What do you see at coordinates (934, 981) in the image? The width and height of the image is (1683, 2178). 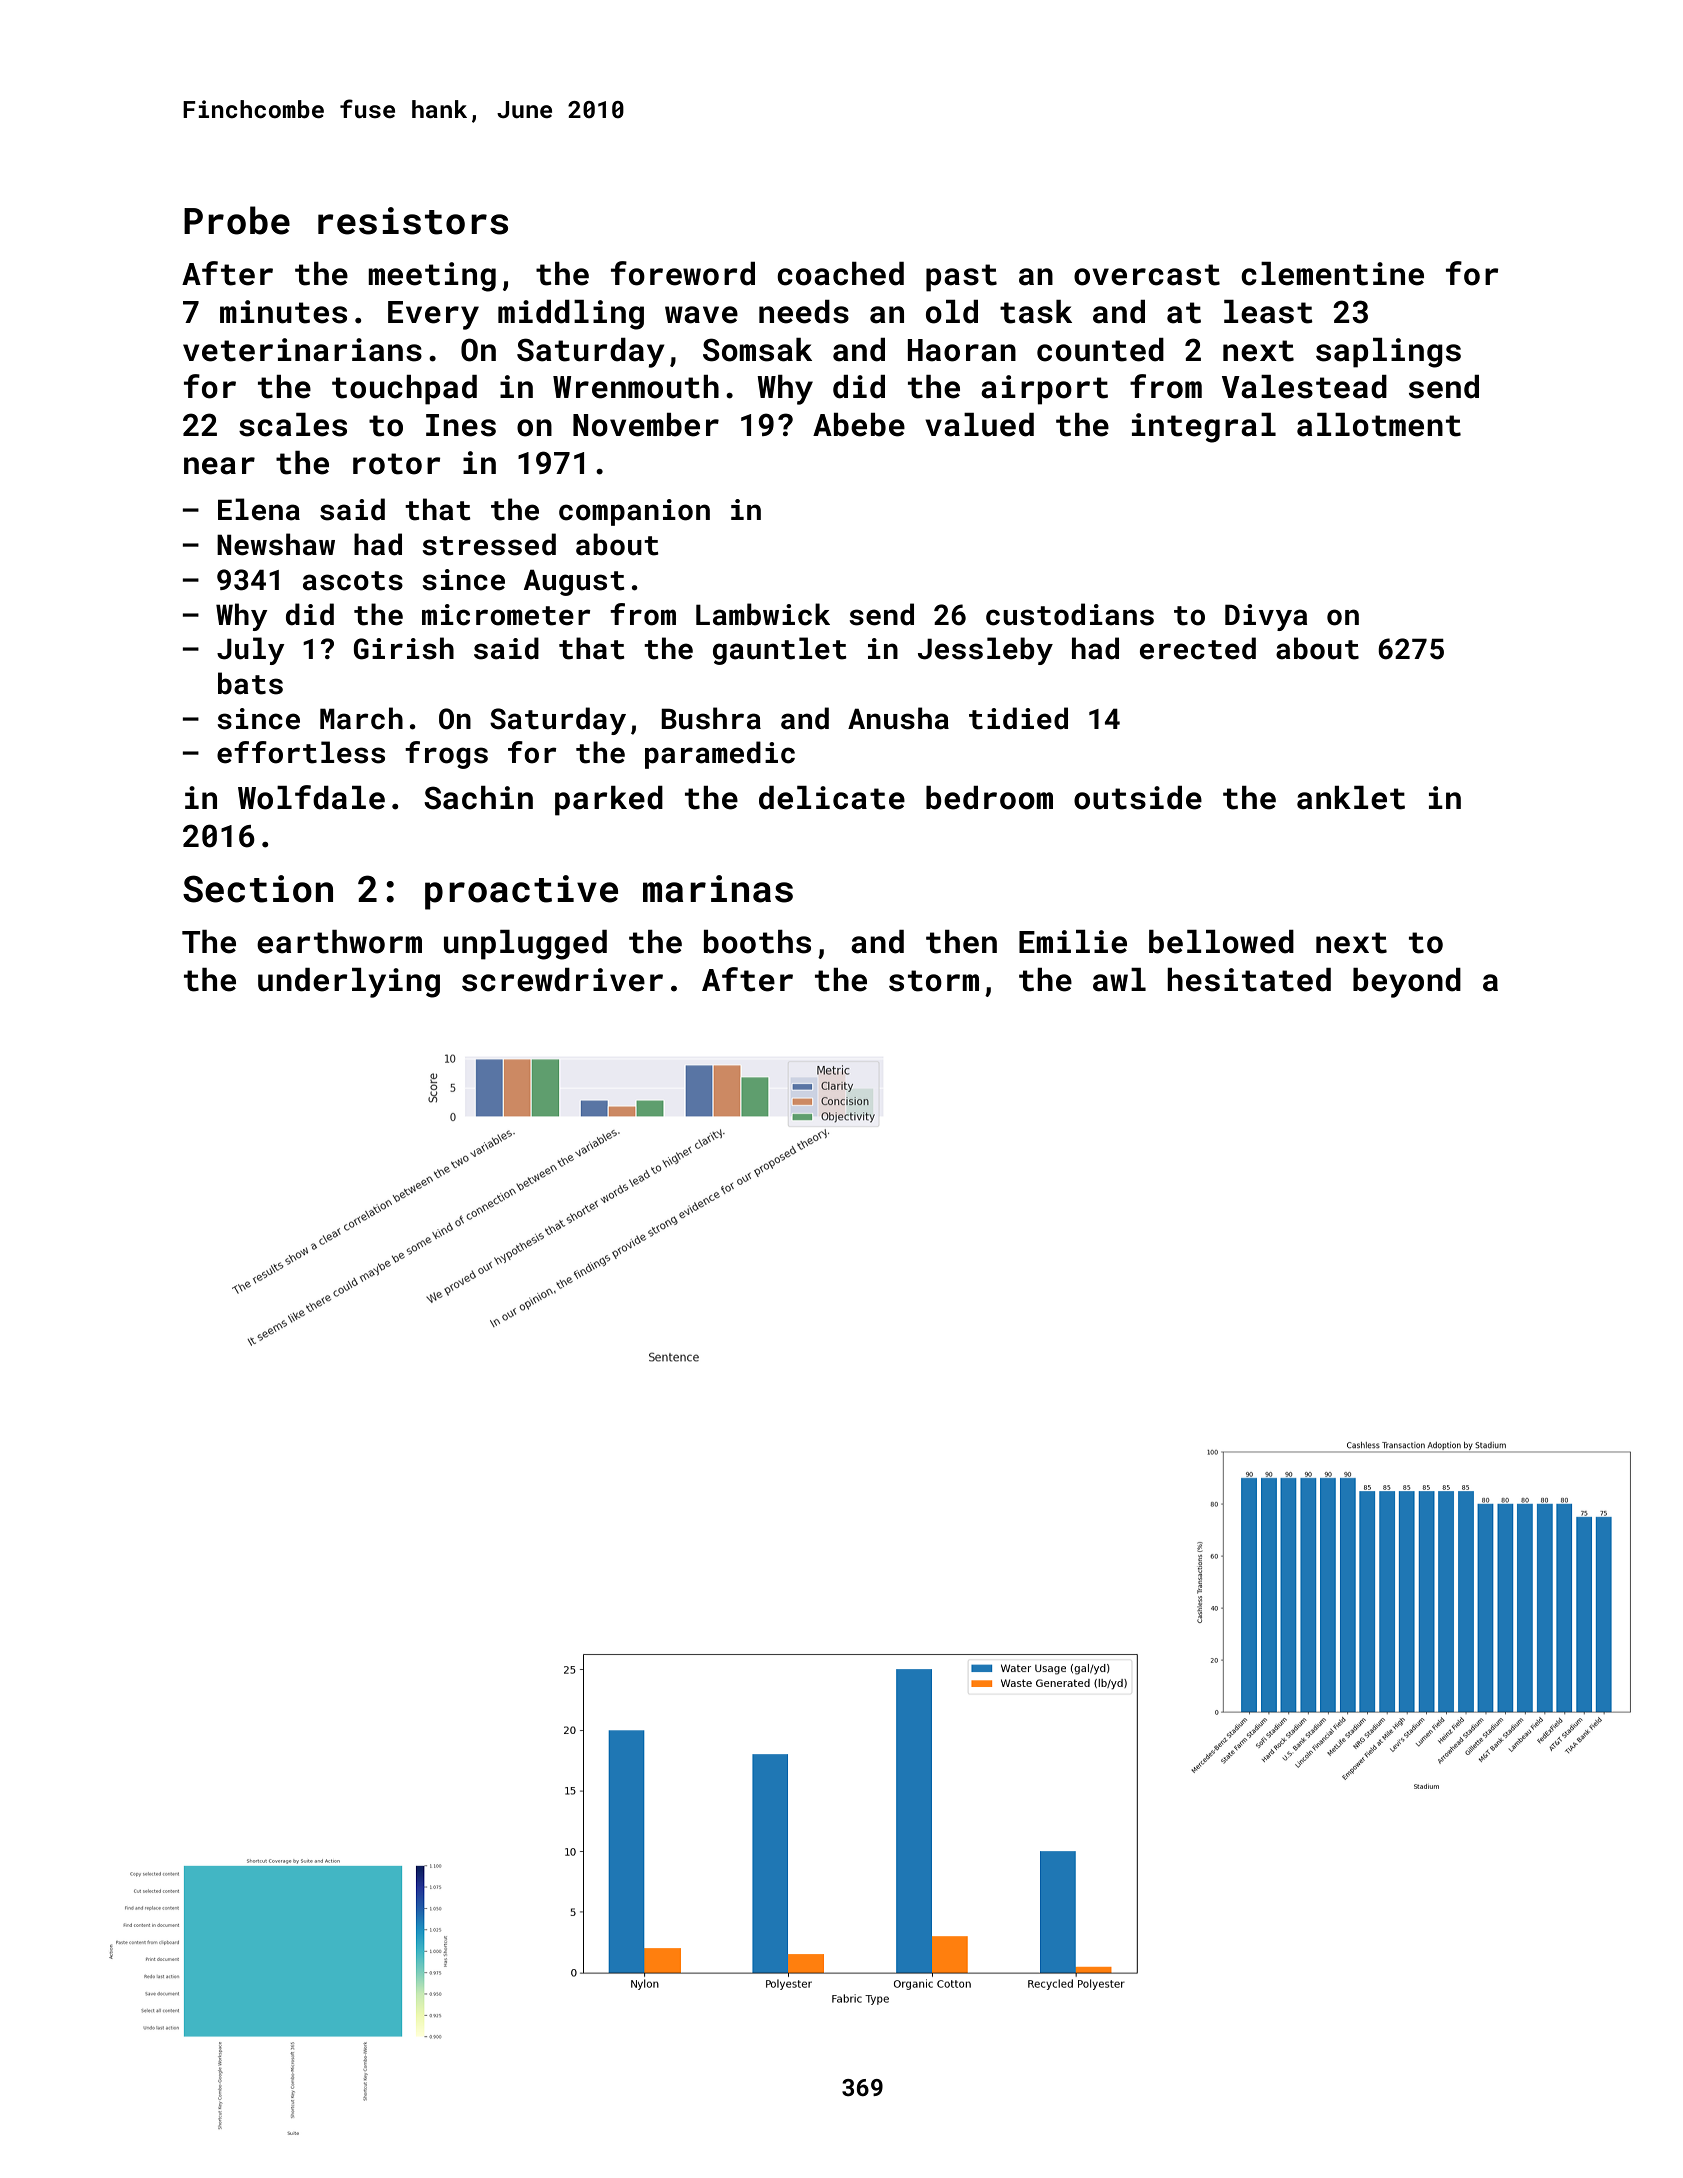 I see `storm` at bounding box center [934, 981].
